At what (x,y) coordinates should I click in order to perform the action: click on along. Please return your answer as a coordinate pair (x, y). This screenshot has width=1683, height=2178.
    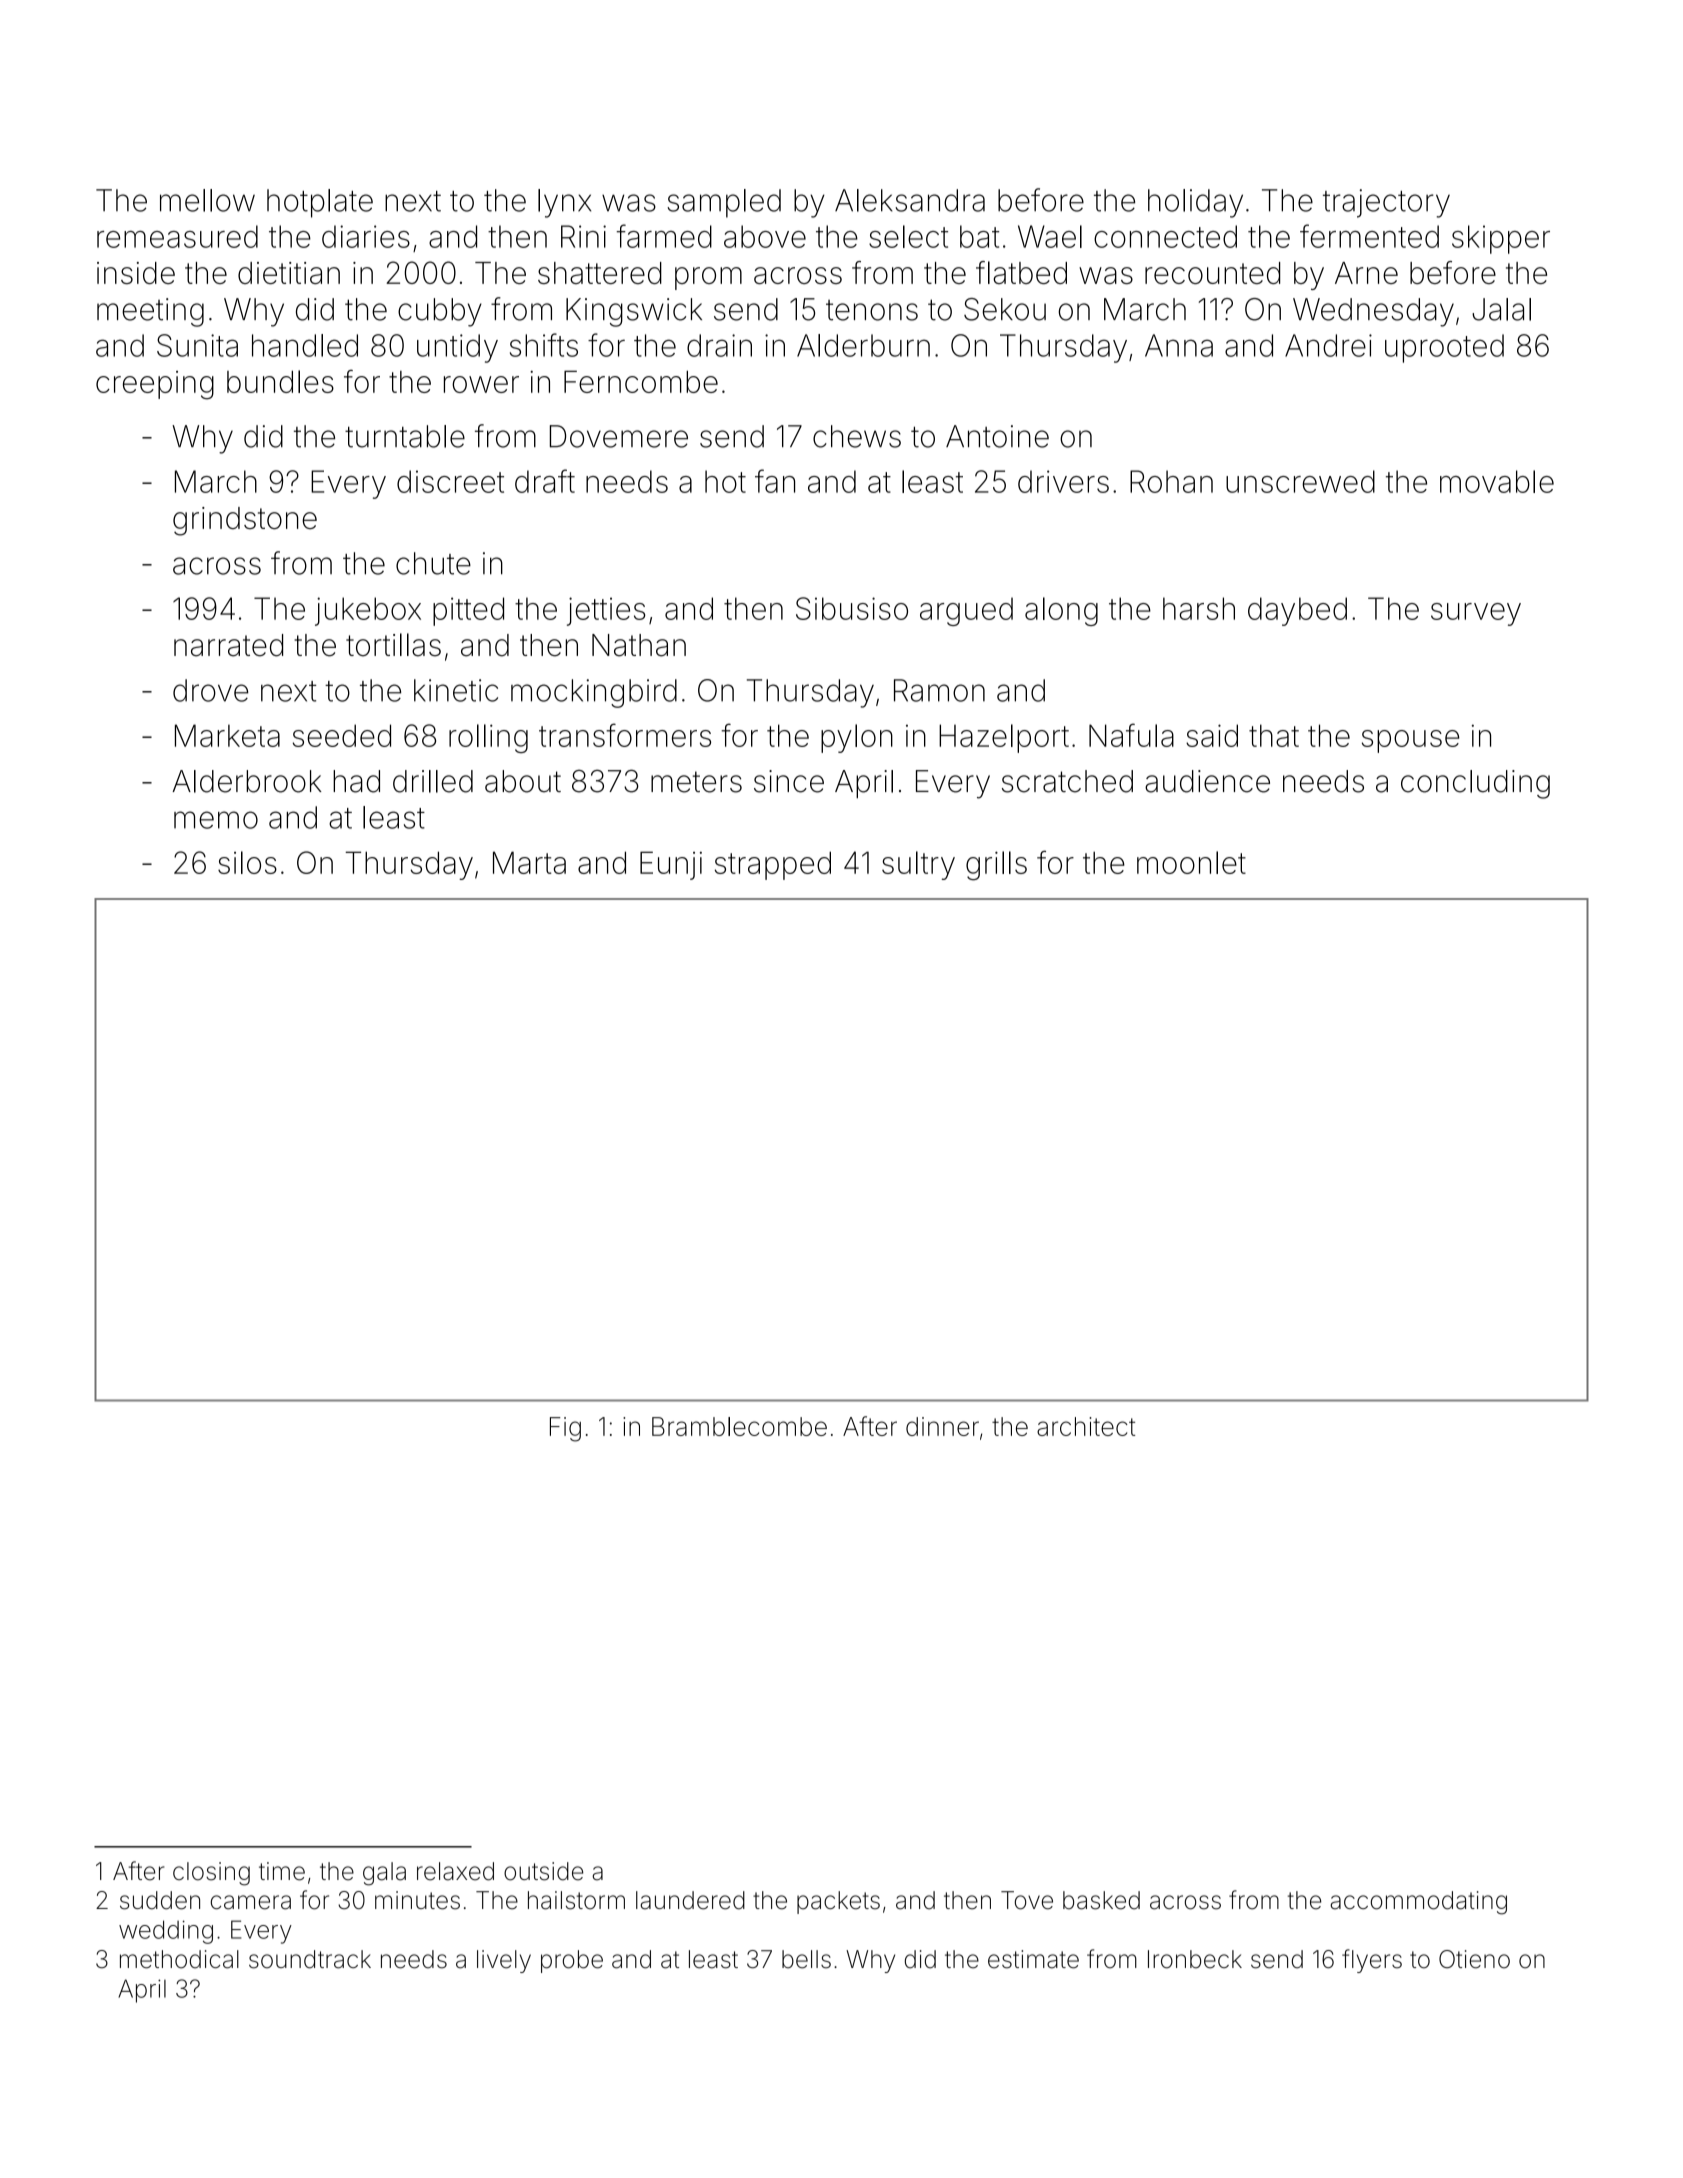
    Looking at the image, I should click on (1061, 611).
